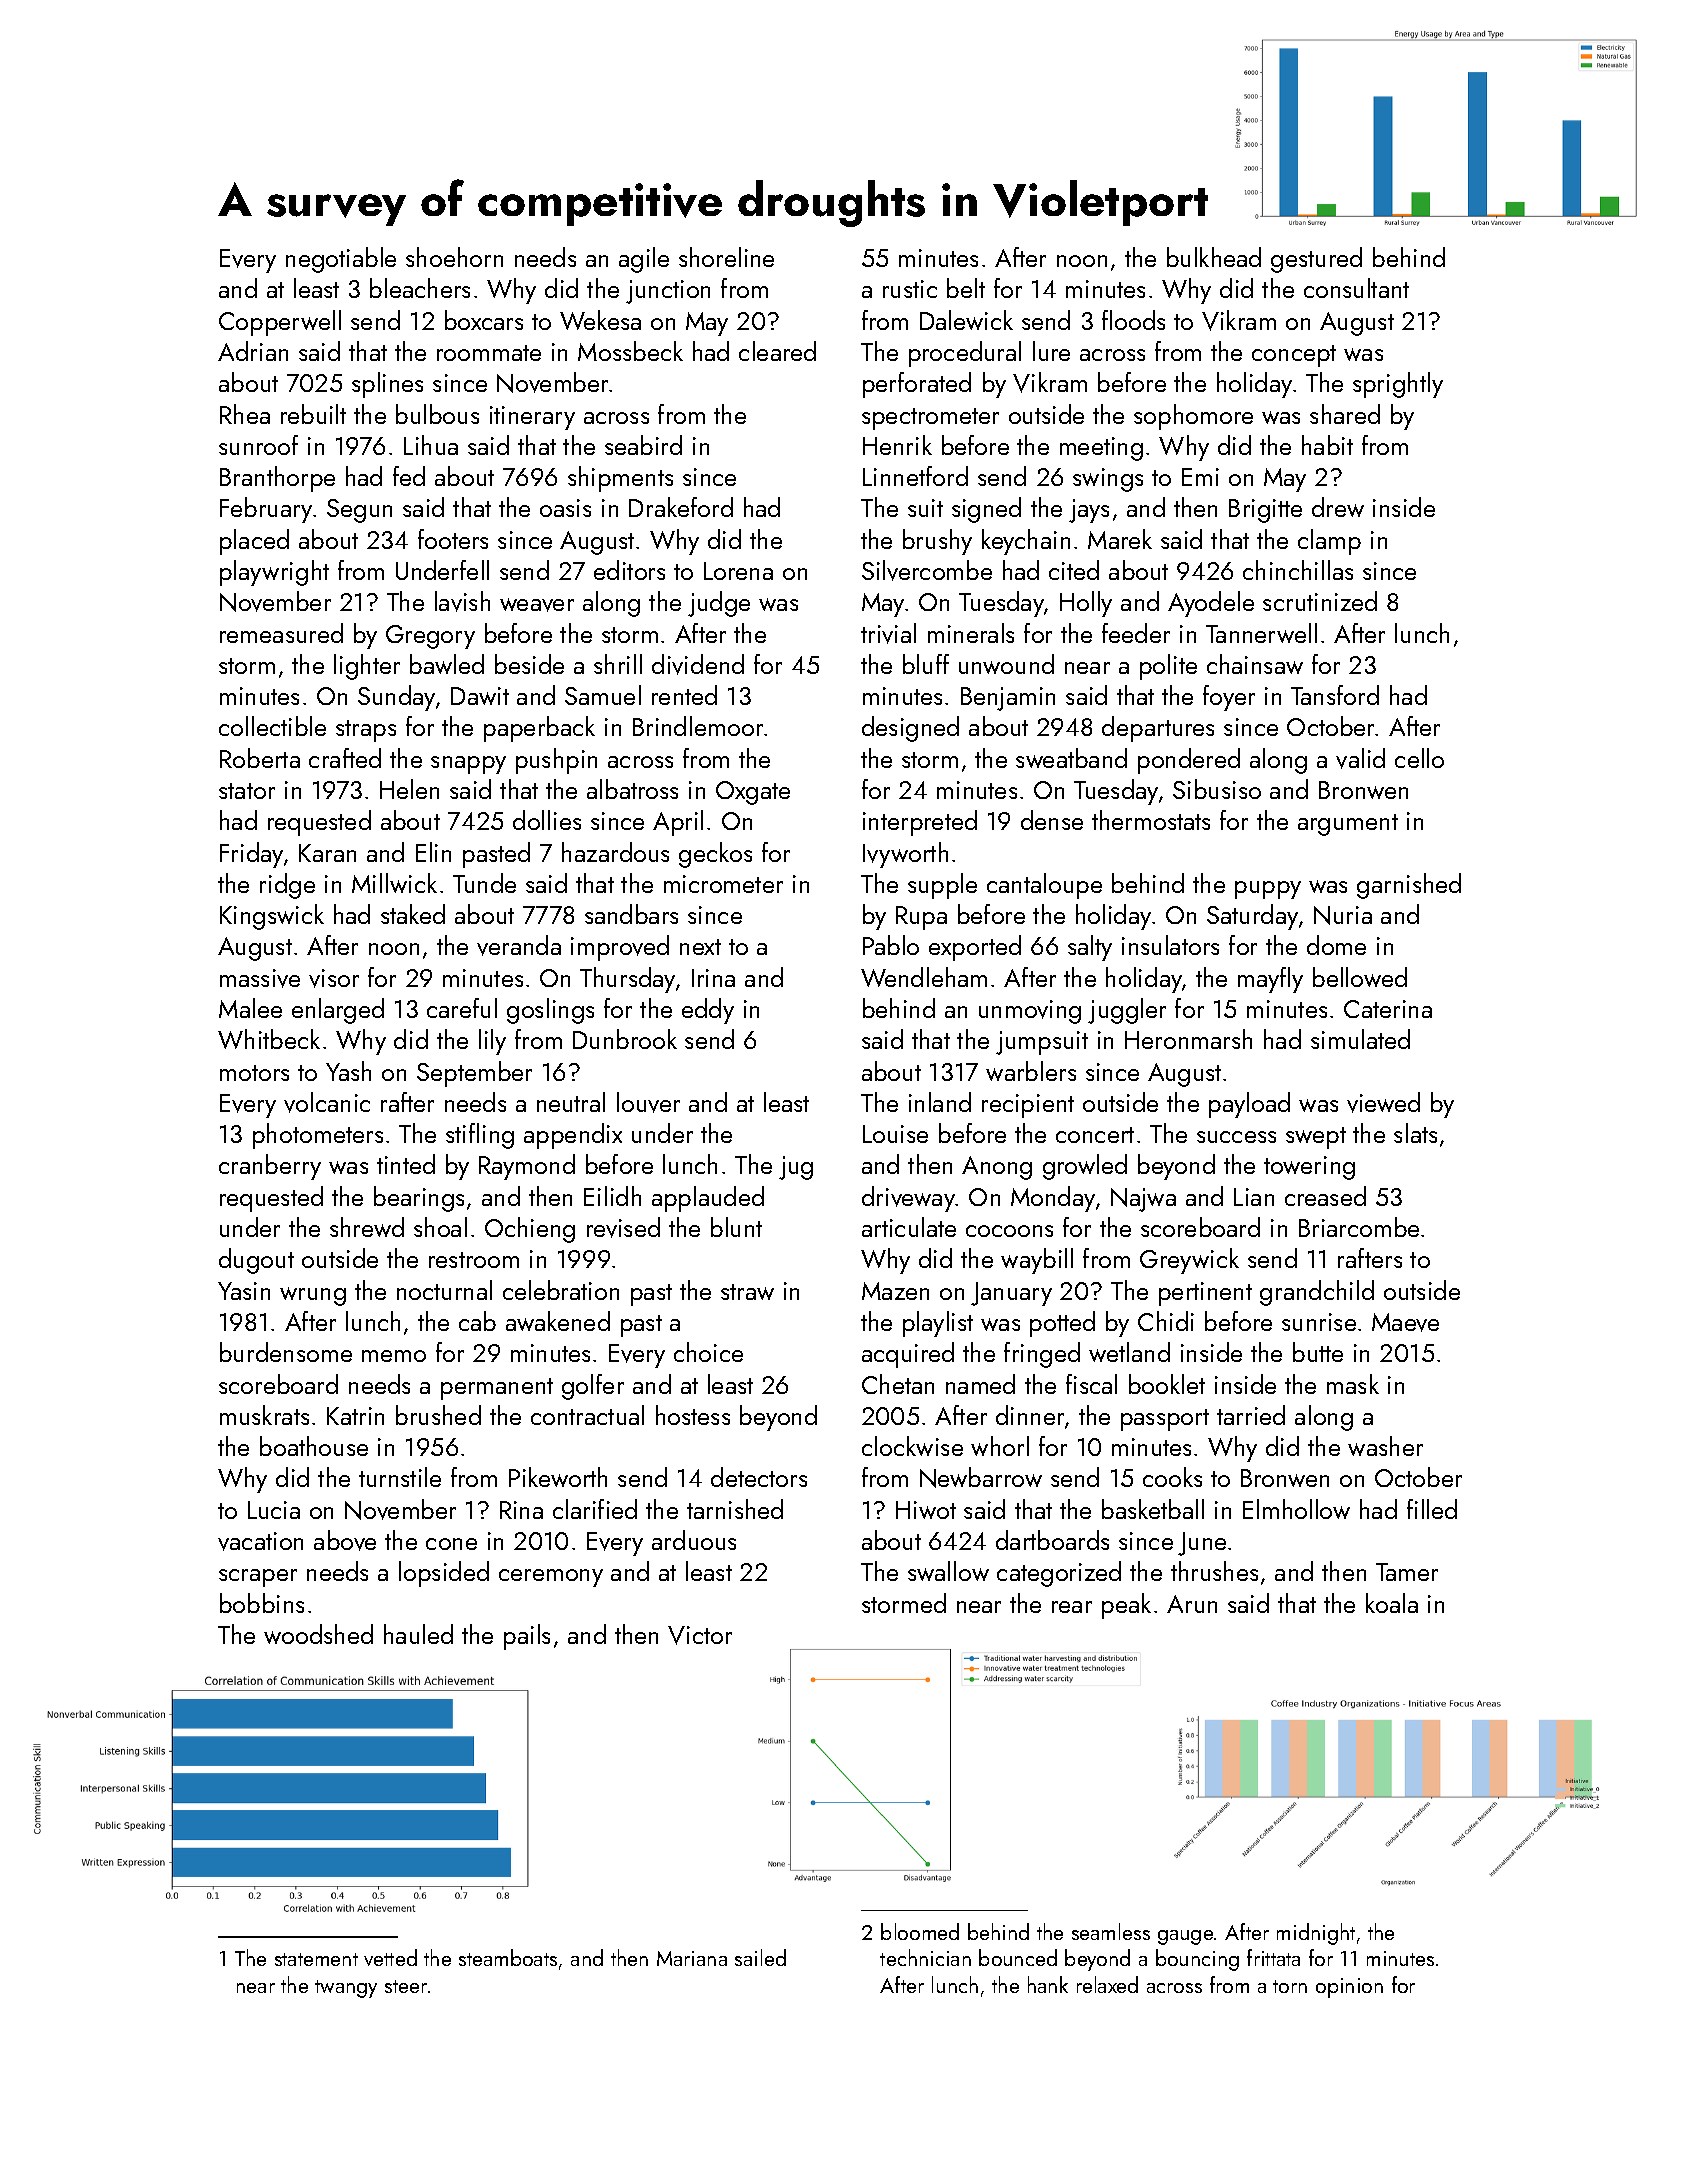 The height and width of the screenshot is (2178, 1683). What do you see at coordinates (1062, 1324) in the screenshot?
I see `potted` at bounding box center [1062, 1324].
